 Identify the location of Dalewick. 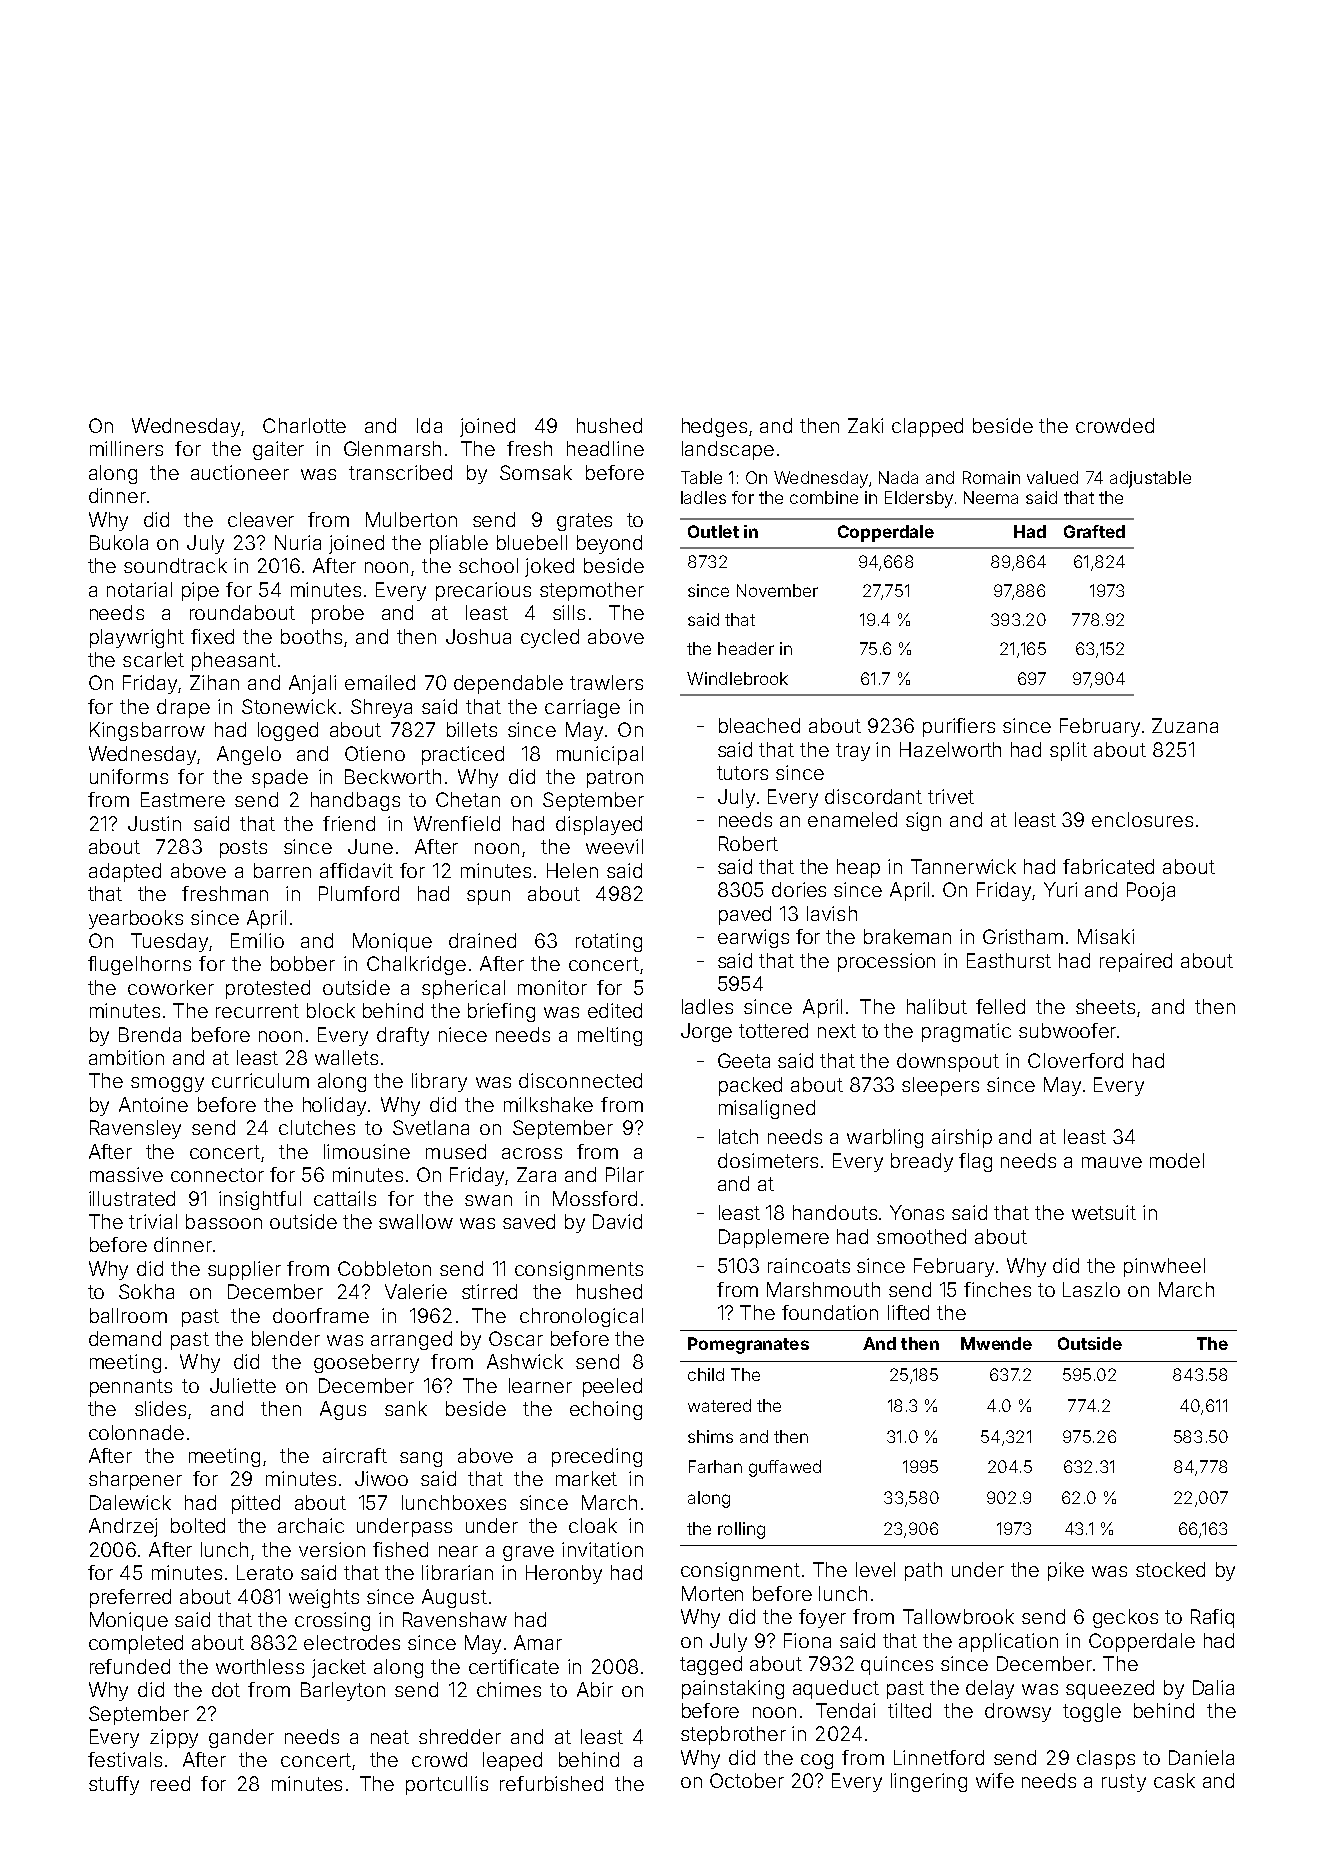
(130, 1502).
